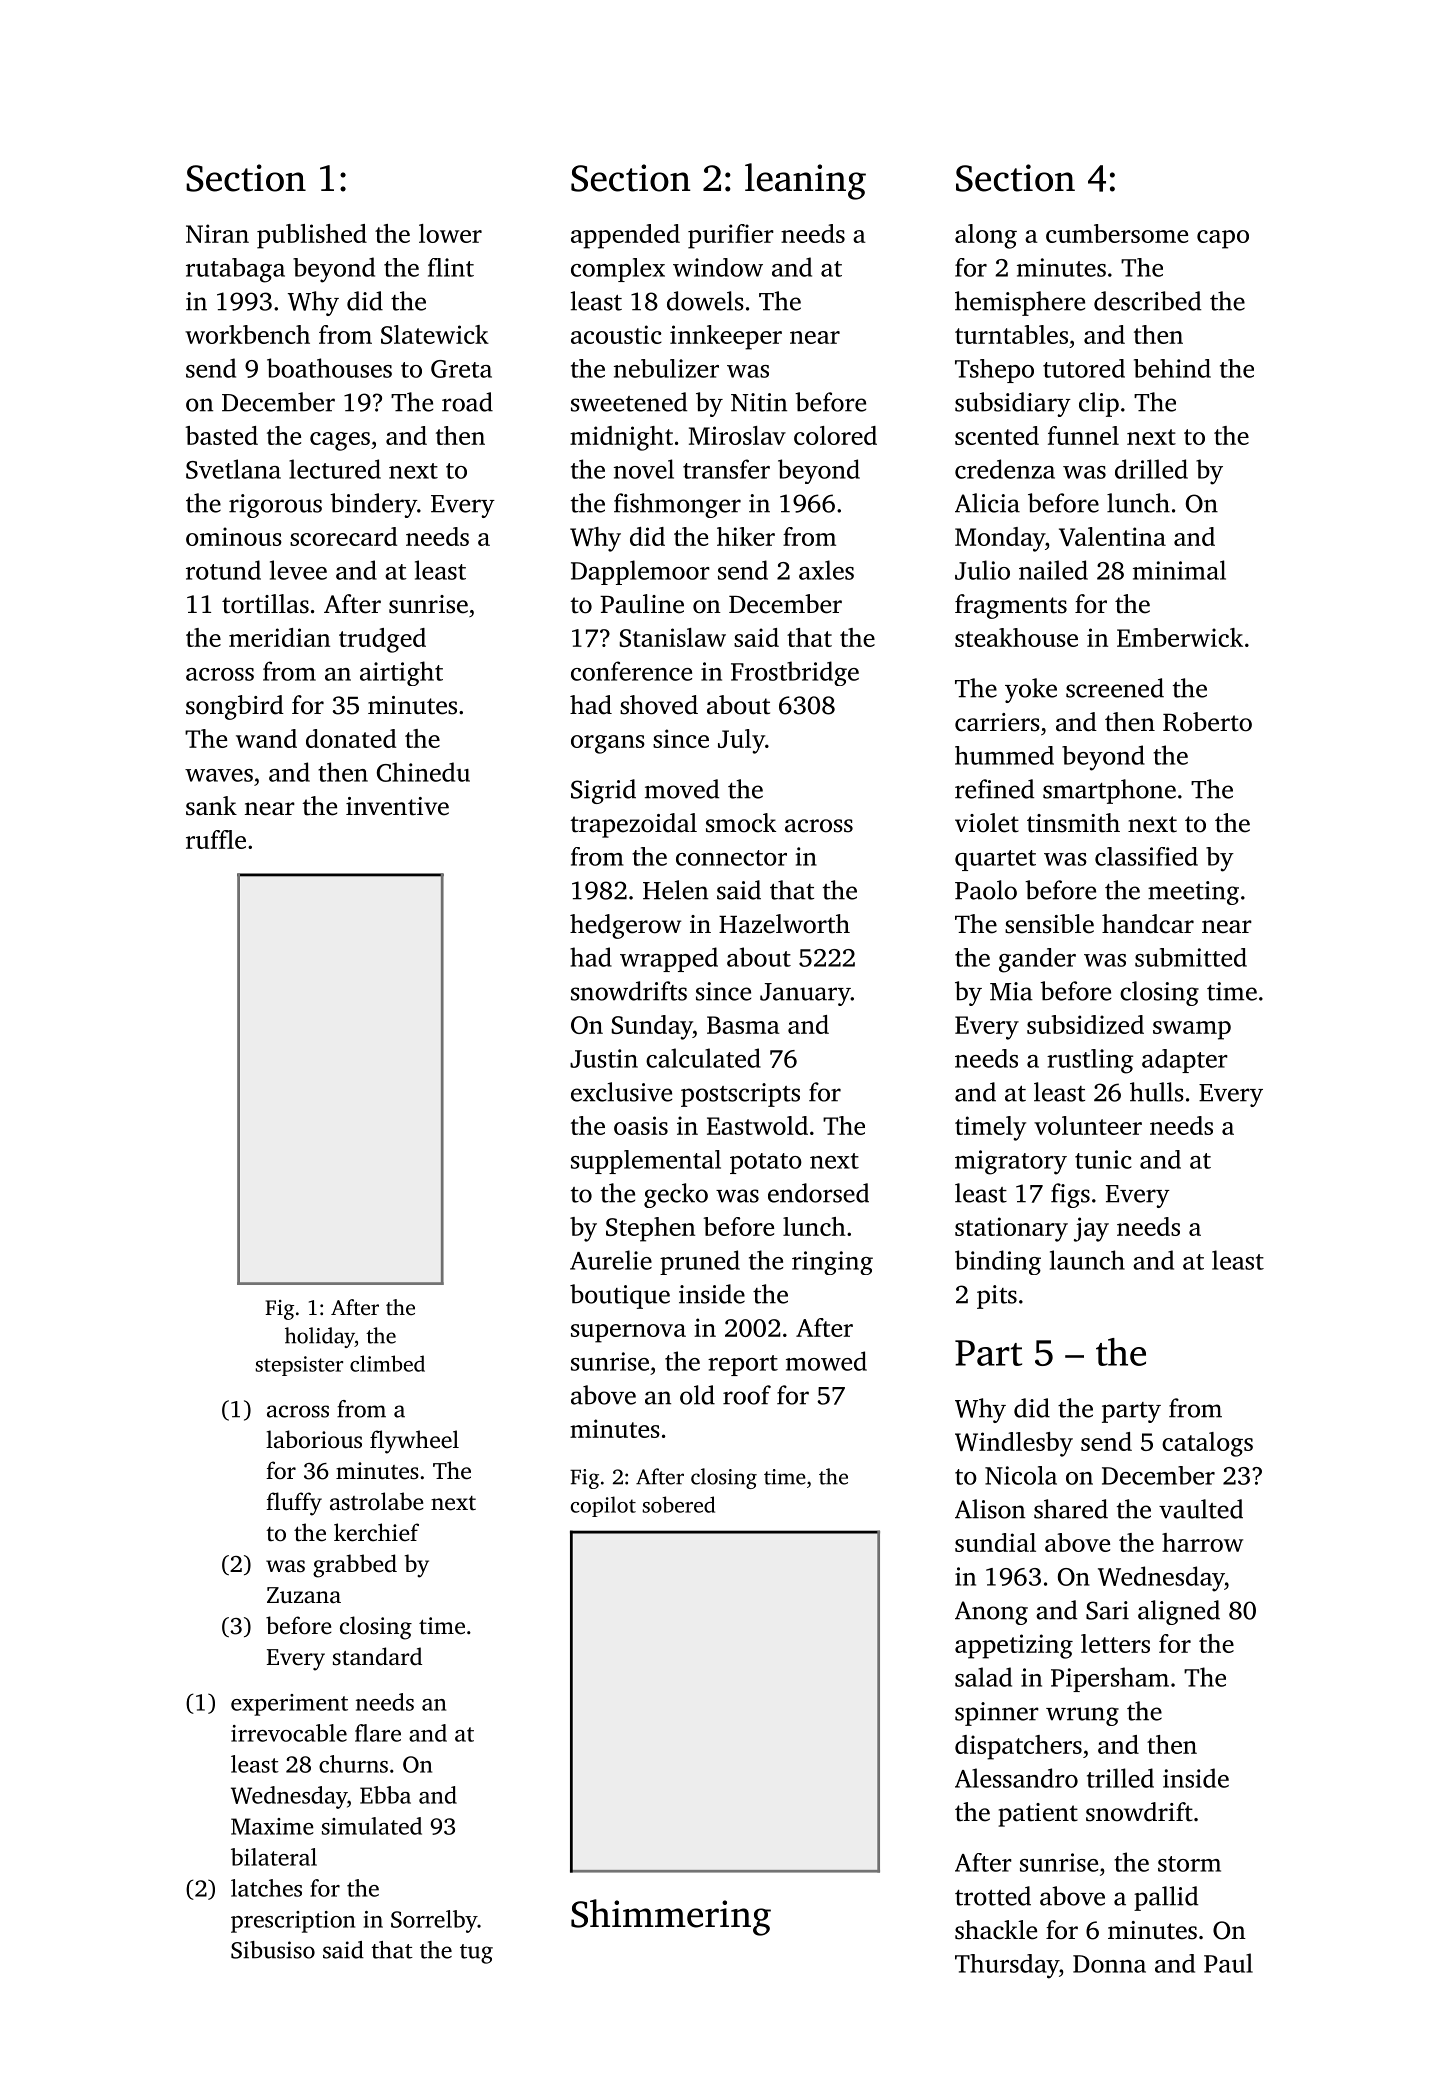 The image size is (1450, 2100). Describe the element at coordinates (678, 1504) in the document. I see `sobered` at that location.
